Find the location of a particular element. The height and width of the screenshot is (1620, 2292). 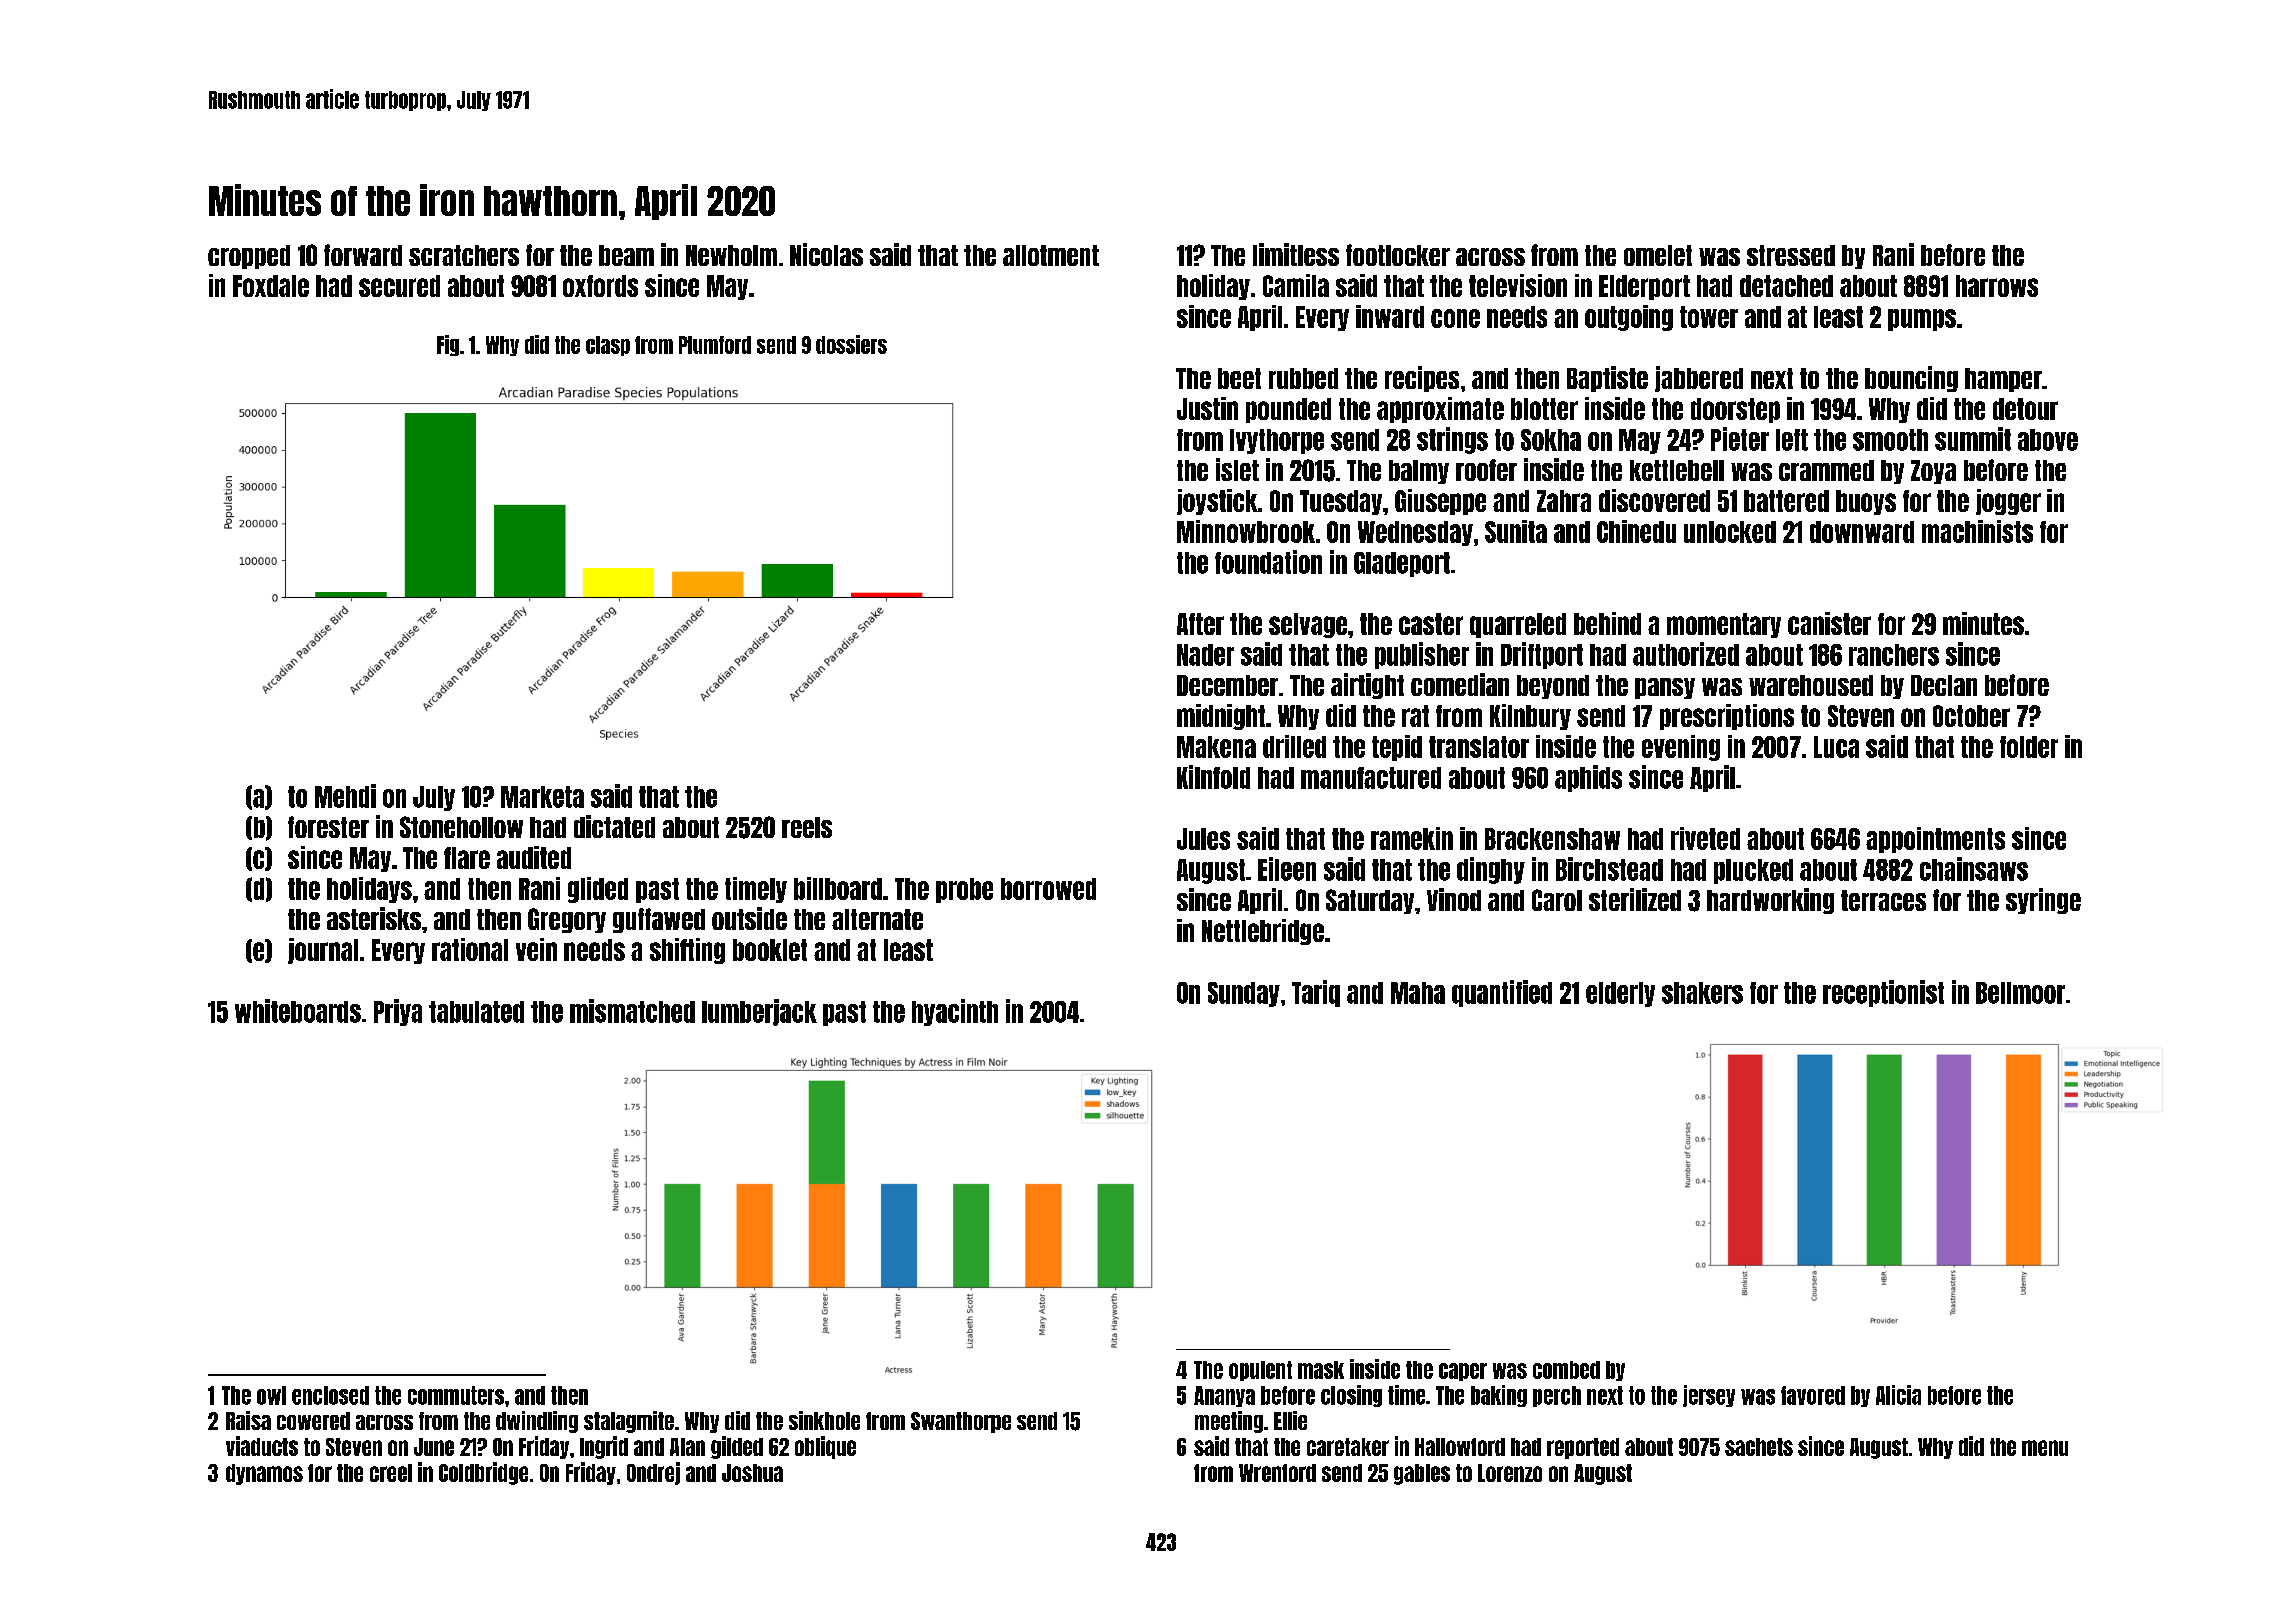

Bellmoor is located at coordinates (2020, 993).
